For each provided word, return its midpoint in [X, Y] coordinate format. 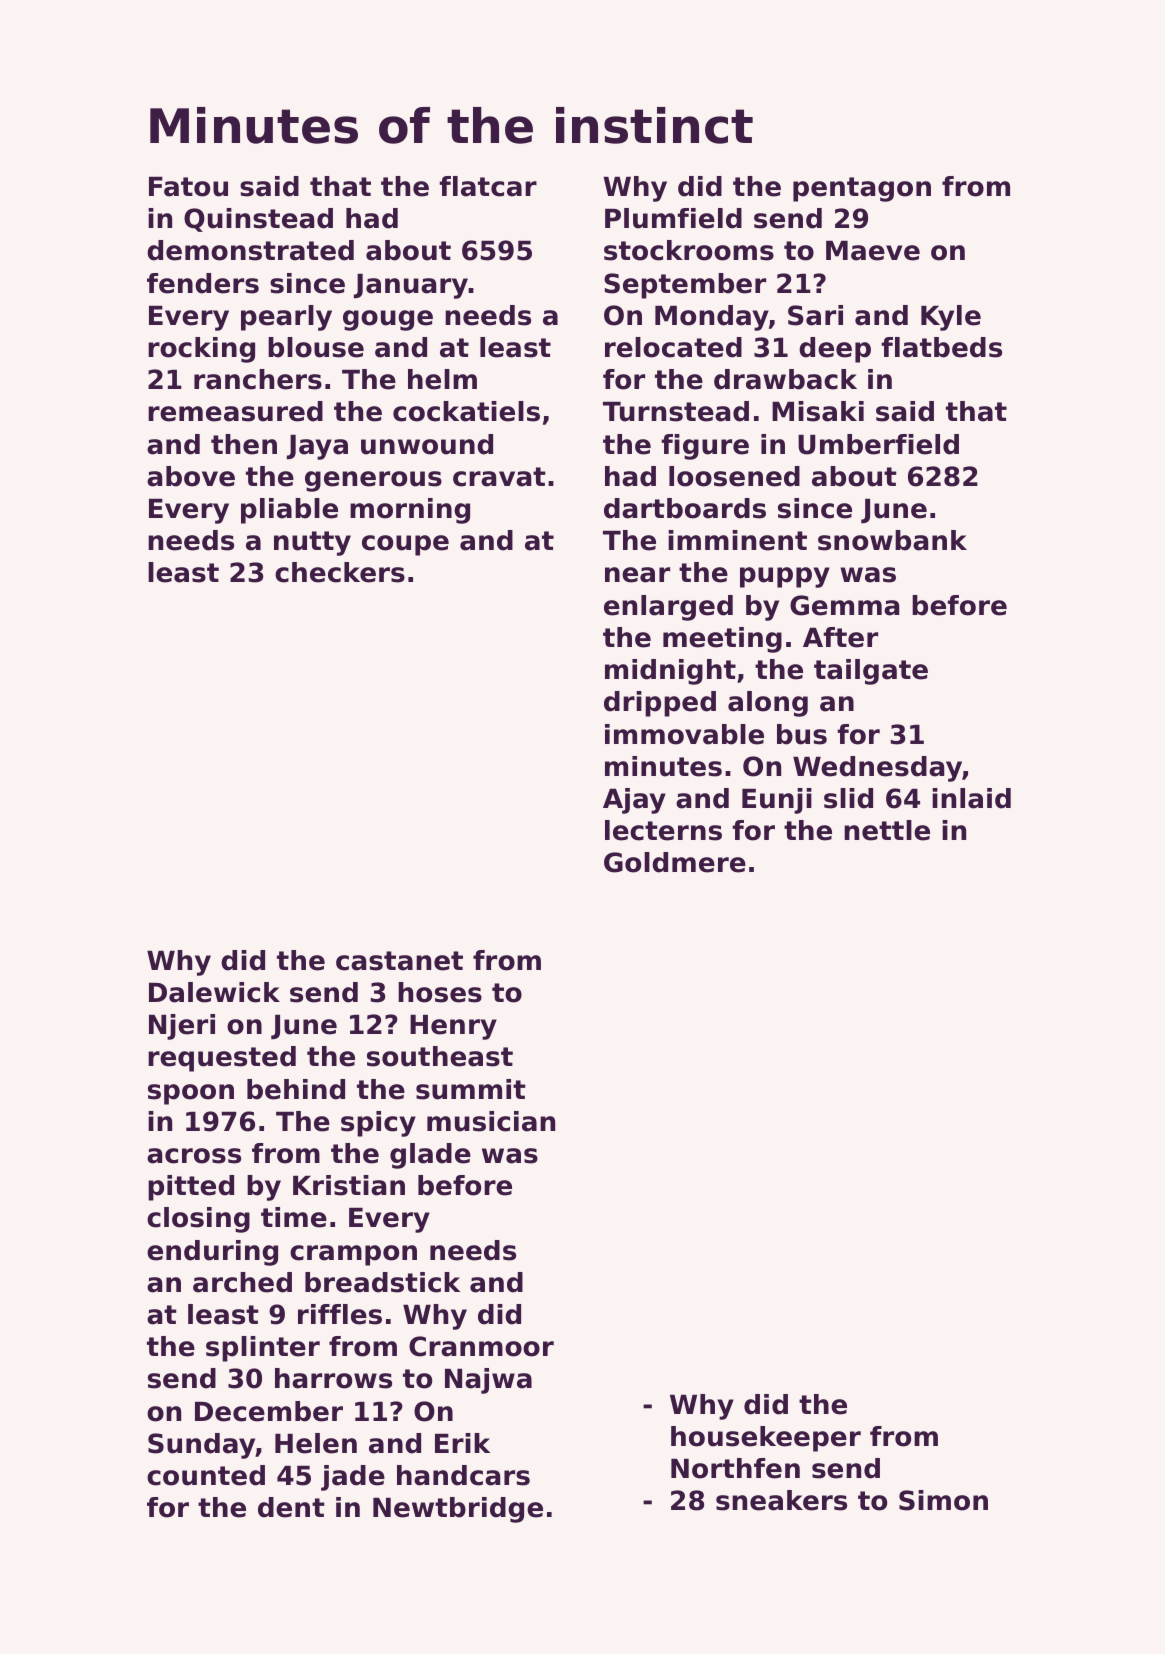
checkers [340, 572]
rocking [201, 350]
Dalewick [214, 992]
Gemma [844, 605]
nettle [887, 830]
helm [442, 379]
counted [206, 1475]
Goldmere [675, 862]
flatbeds [941, 347]
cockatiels [466, 411]
